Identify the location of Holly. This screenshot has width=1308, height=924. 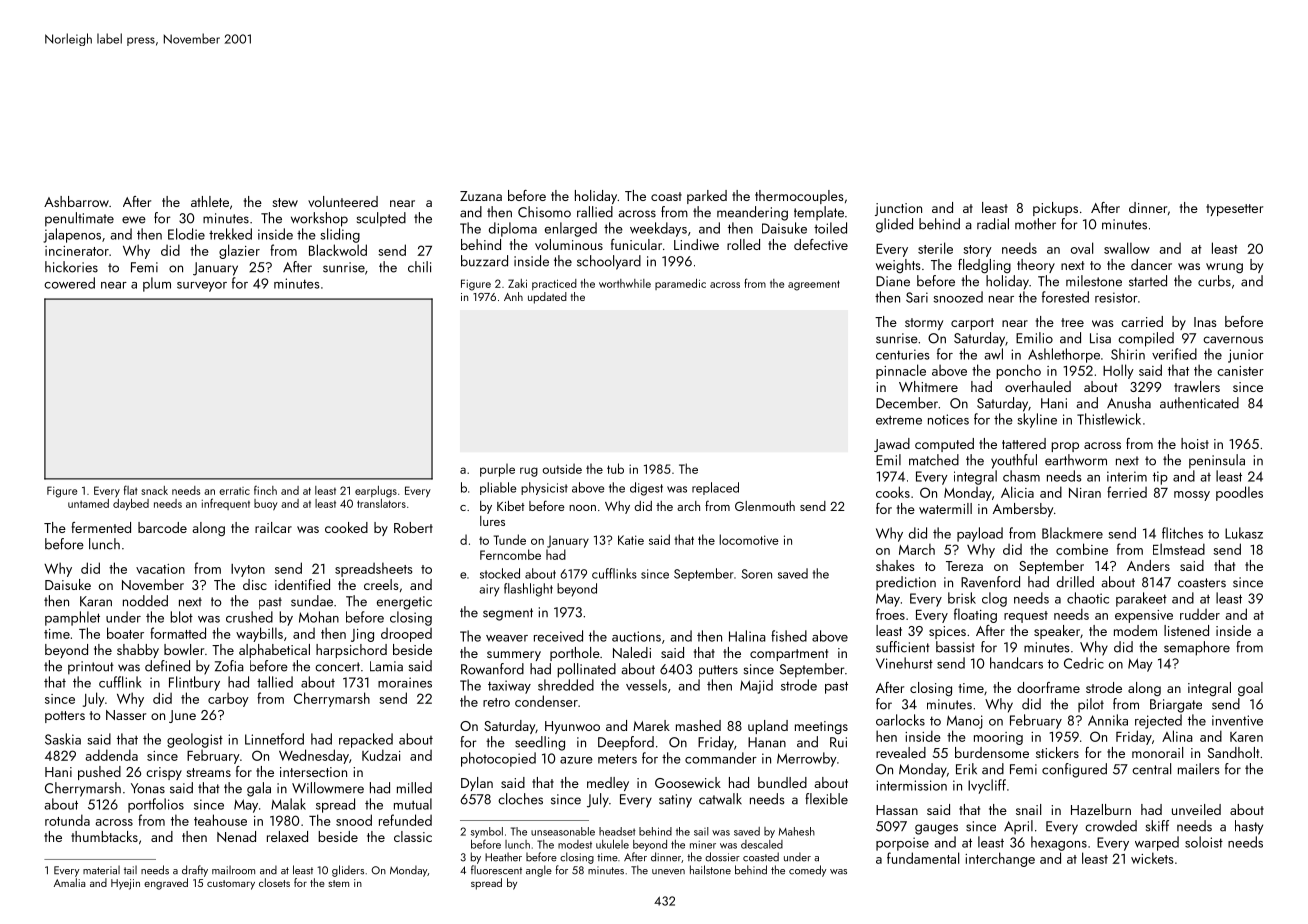
(1118, 371).
